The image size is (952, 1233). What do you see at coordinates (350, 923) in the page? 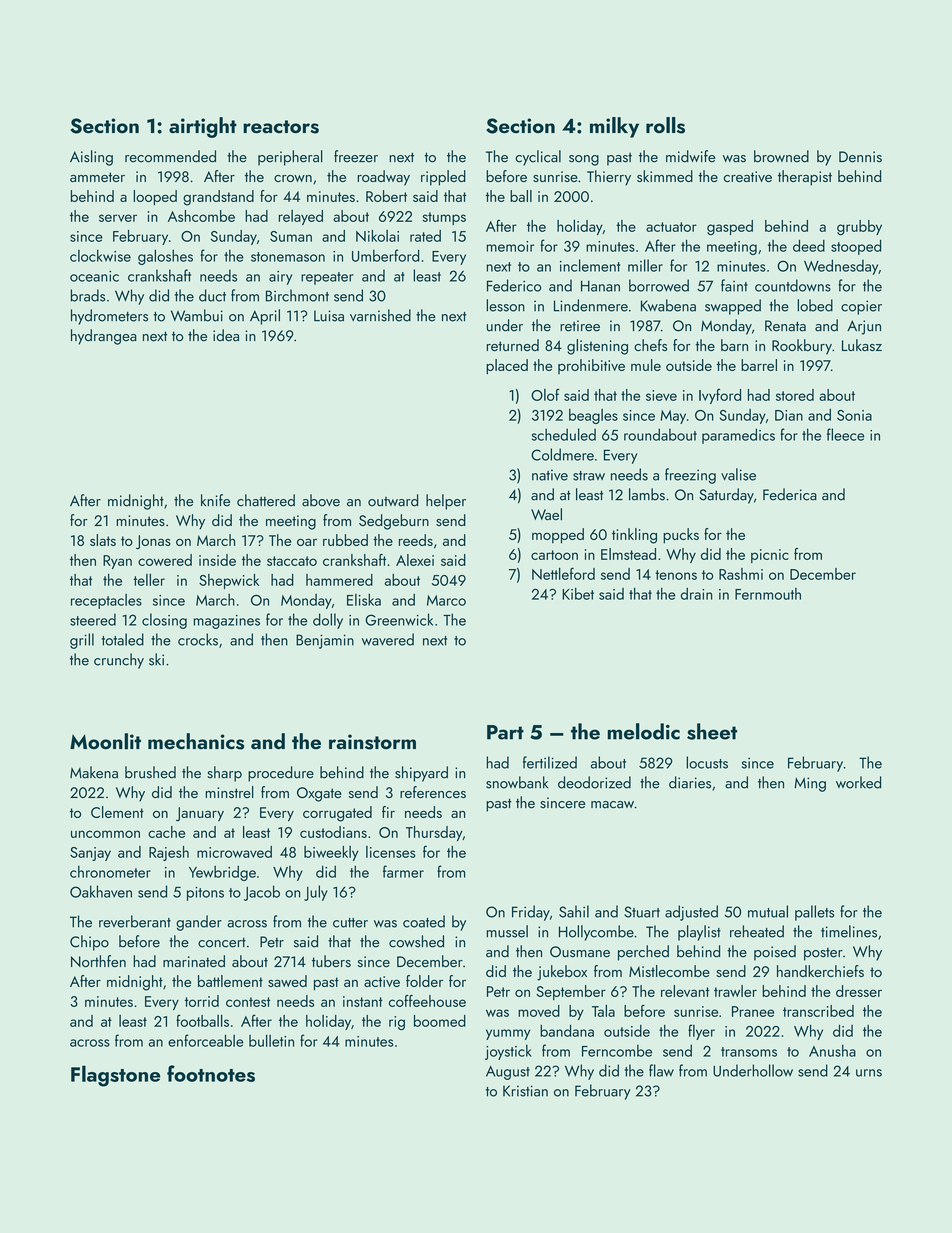
I see `cutter` at bounding box center [350, 923].
